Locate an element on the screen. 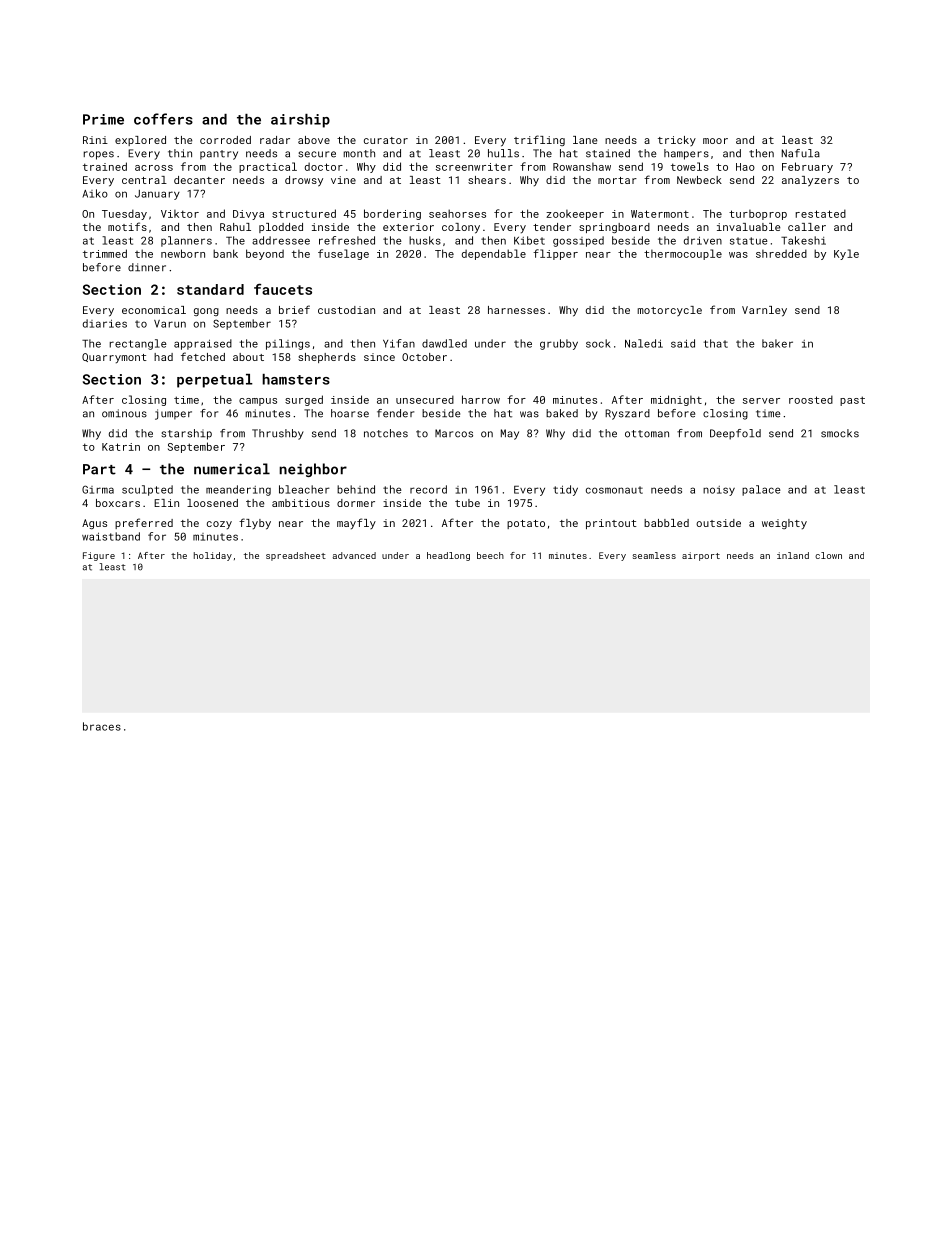  Marcos is located at coordinates (454, 433).
